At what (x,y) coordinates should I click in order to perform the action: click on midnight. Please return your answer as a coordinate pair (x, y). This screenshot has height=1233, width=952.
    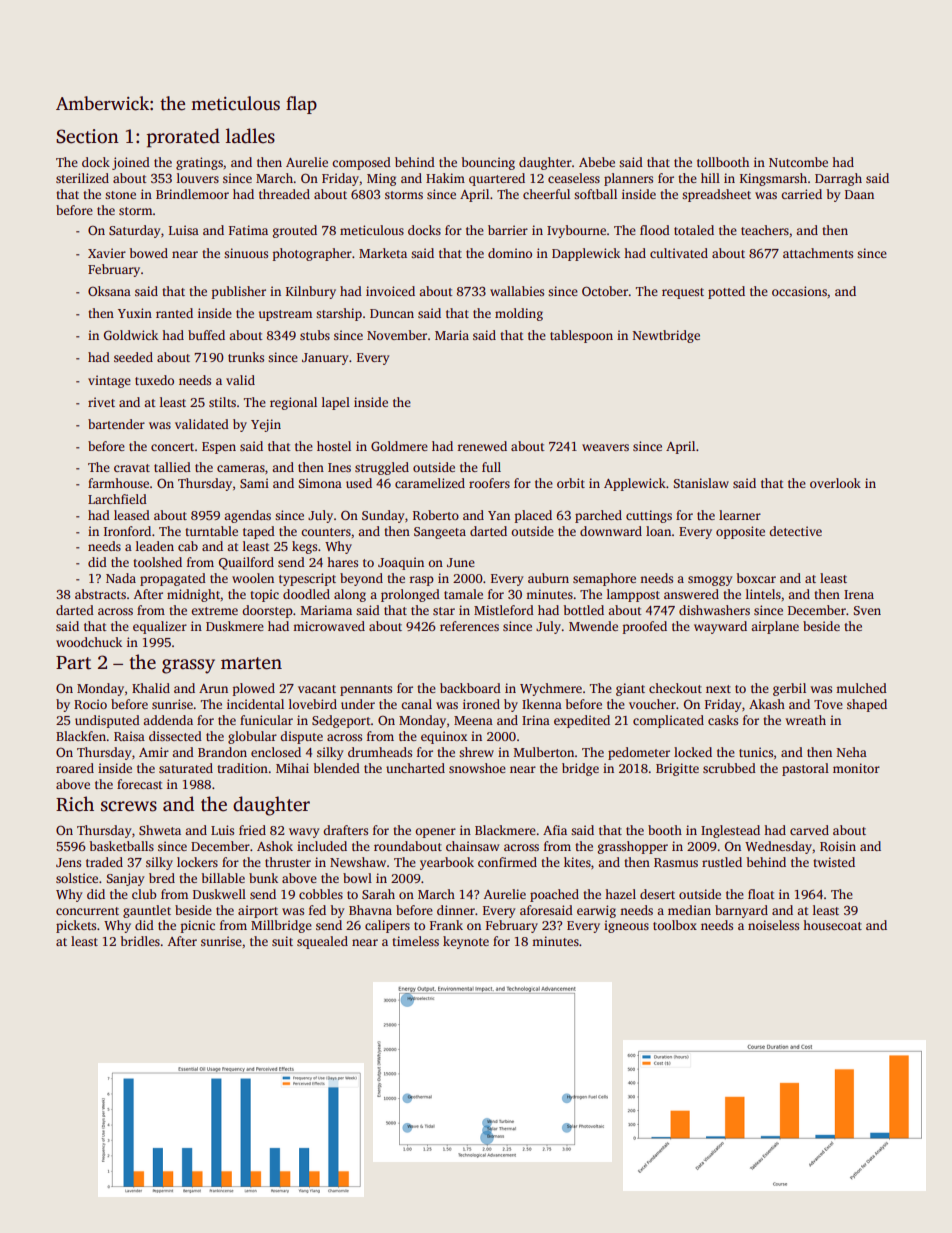
    Looking at the image, I should click on (193, 595).
